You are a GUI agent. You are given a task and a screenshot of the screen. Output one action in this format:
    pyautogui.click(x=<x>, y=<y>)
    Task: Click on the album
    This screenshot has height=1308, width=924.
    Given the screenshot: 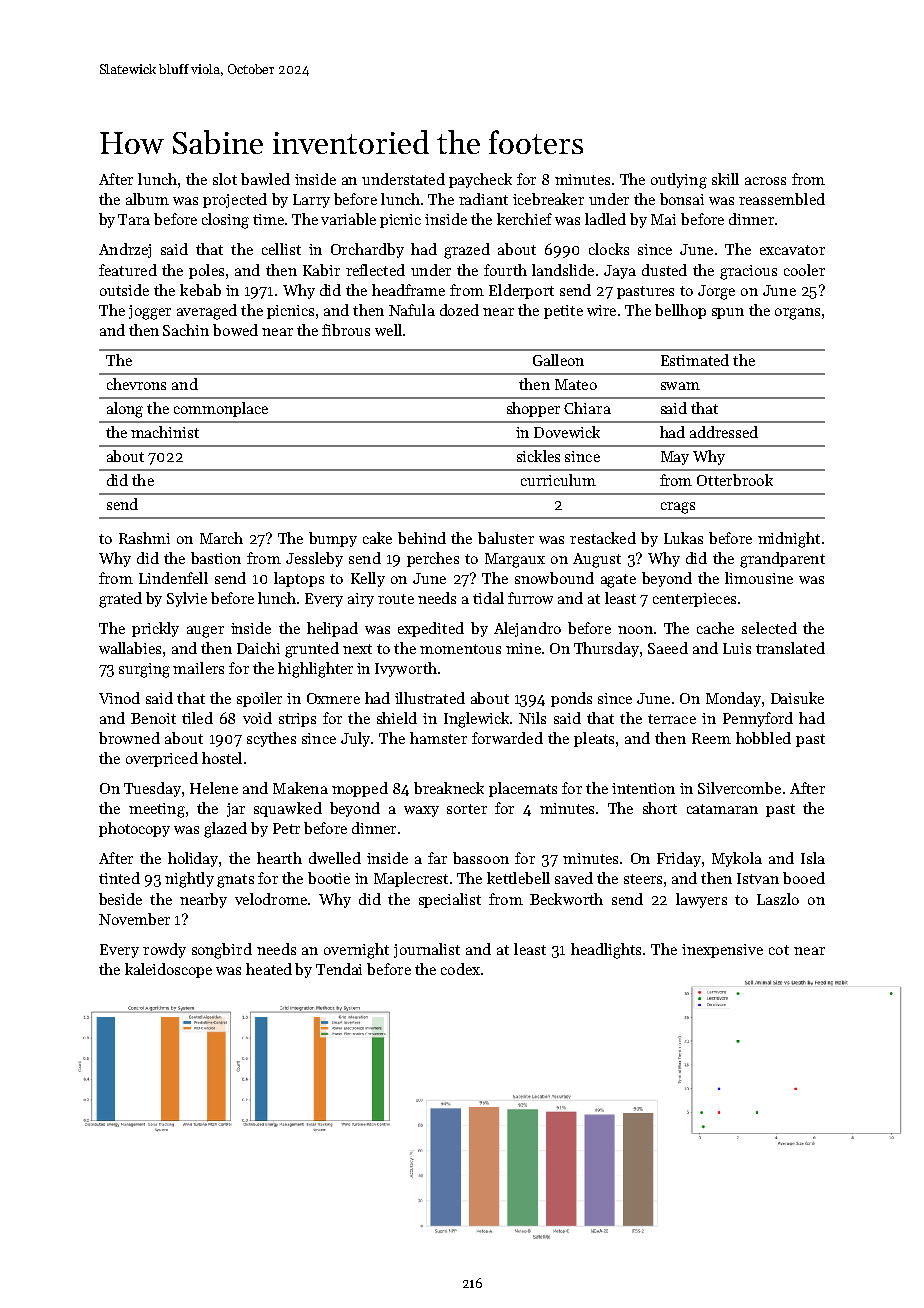 What is the action you would take?
    pyautogui.click(x=147, y=199)
